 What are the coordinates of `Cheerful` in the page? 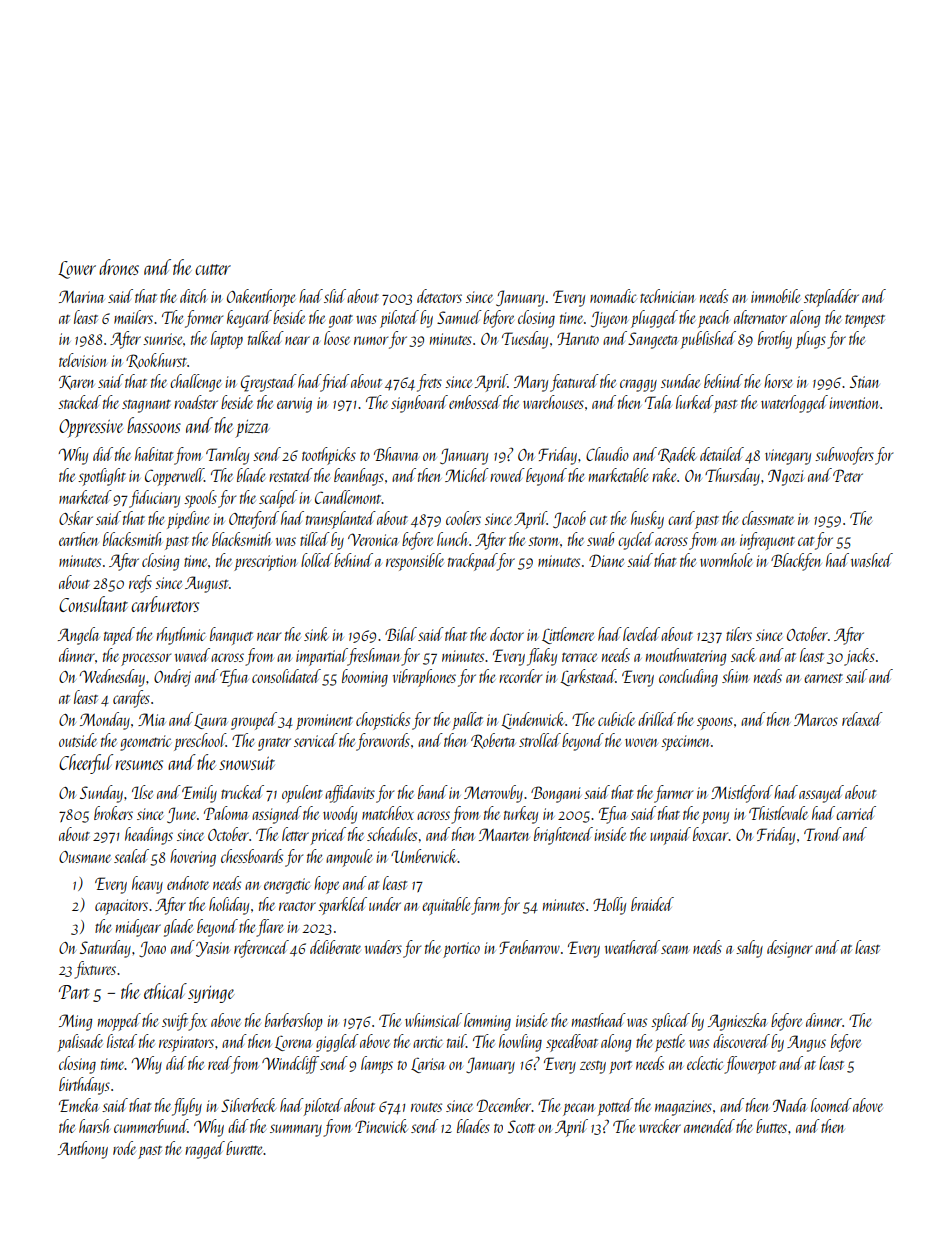 It's located at (86, 764).
